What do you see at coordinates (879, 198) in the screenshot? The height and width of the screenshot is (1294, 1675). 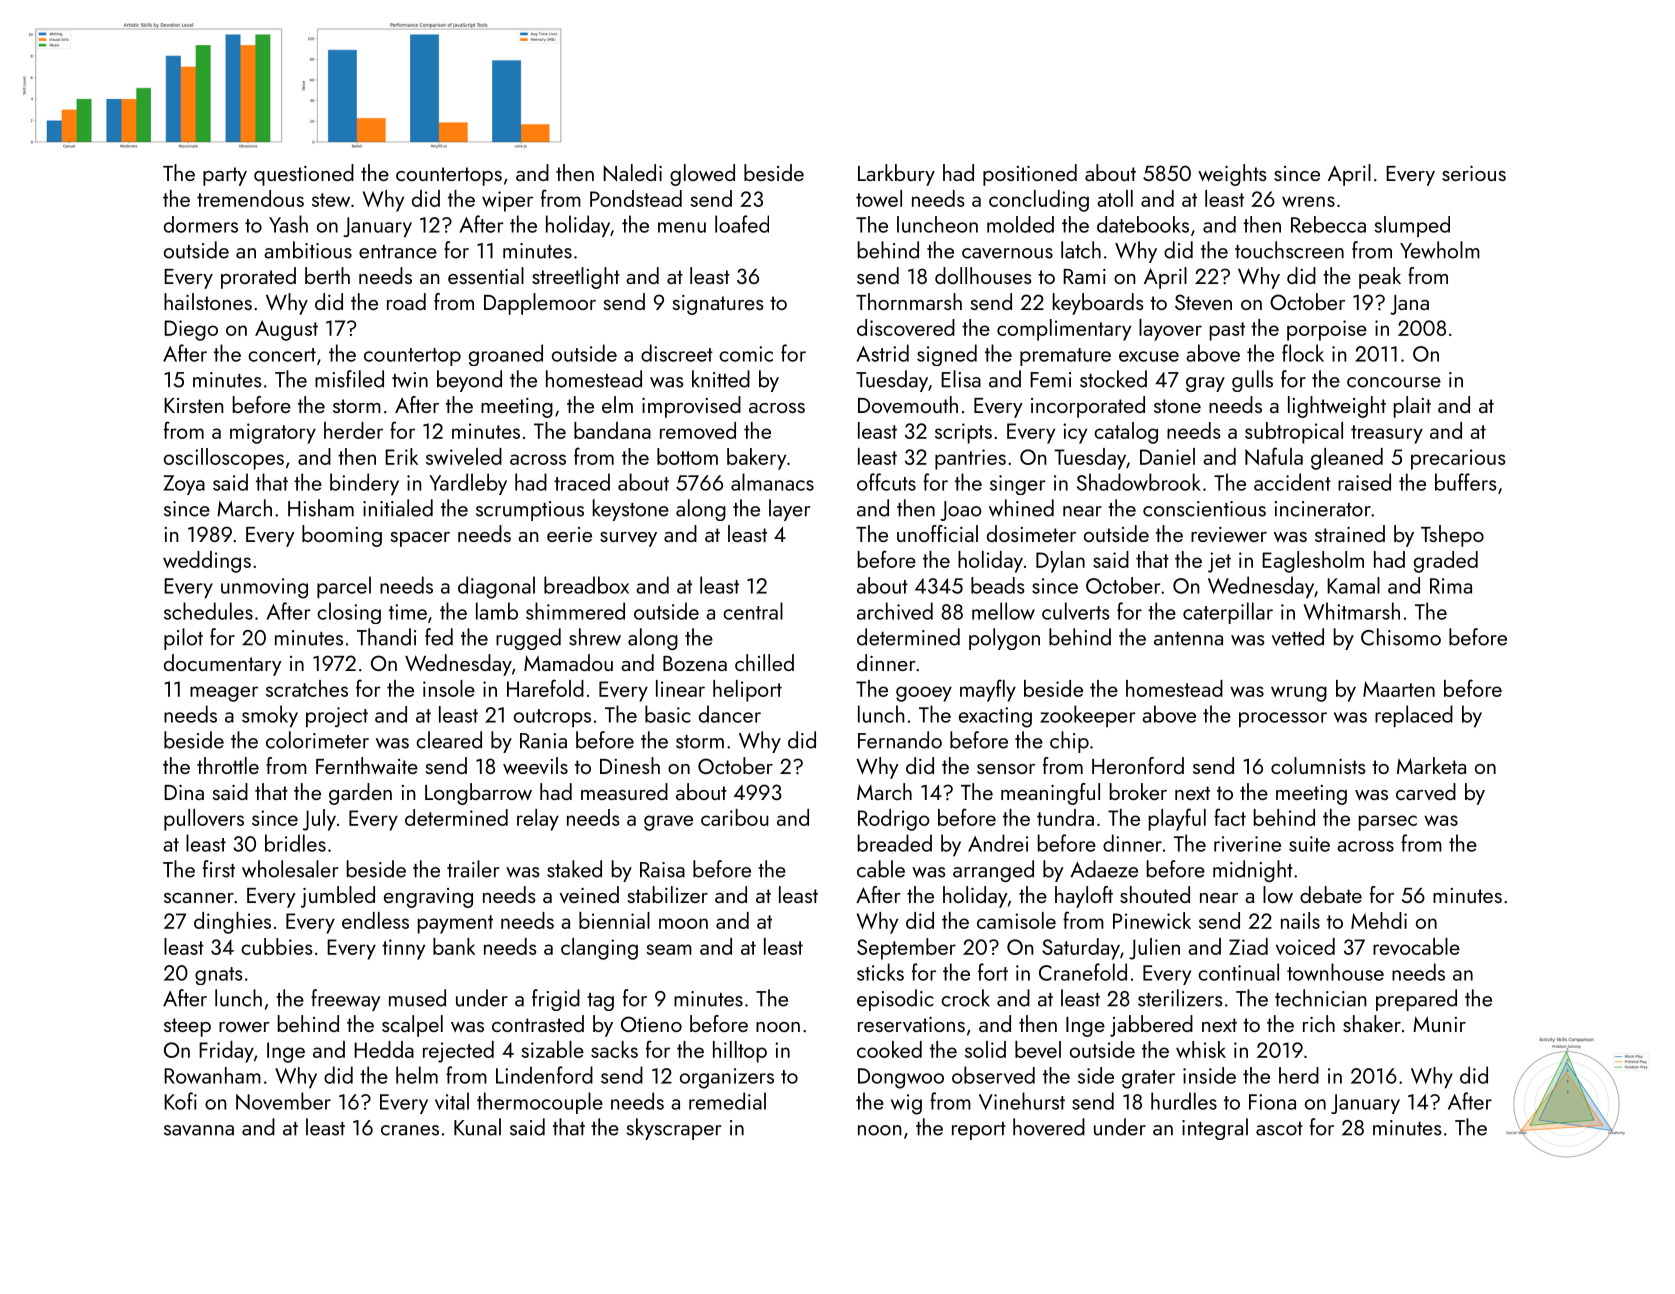 I see `towel` at bounding box center [879, 198].
